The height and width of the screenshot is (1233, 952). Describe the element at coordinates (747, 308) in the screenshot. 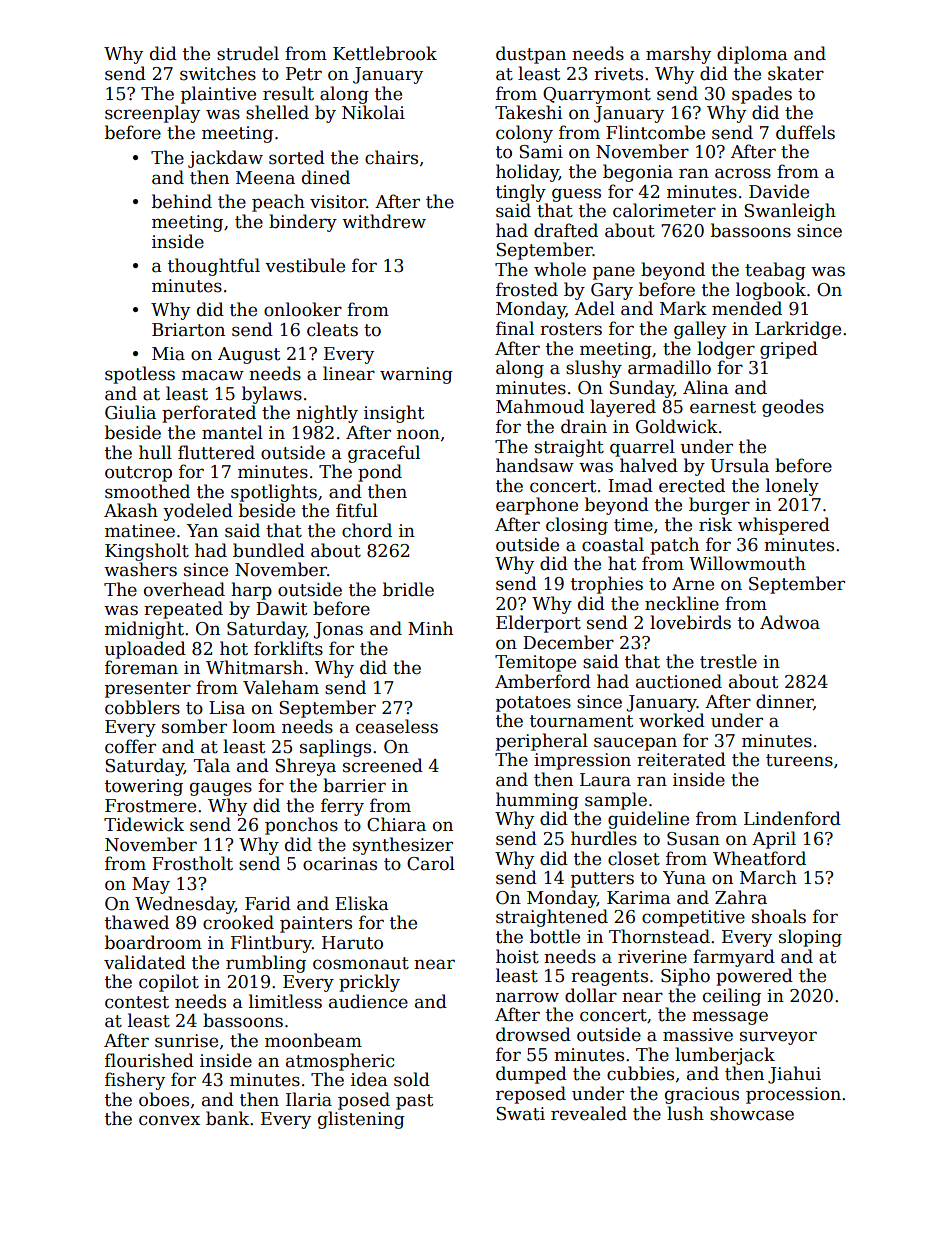

I see `mended` at that location.
